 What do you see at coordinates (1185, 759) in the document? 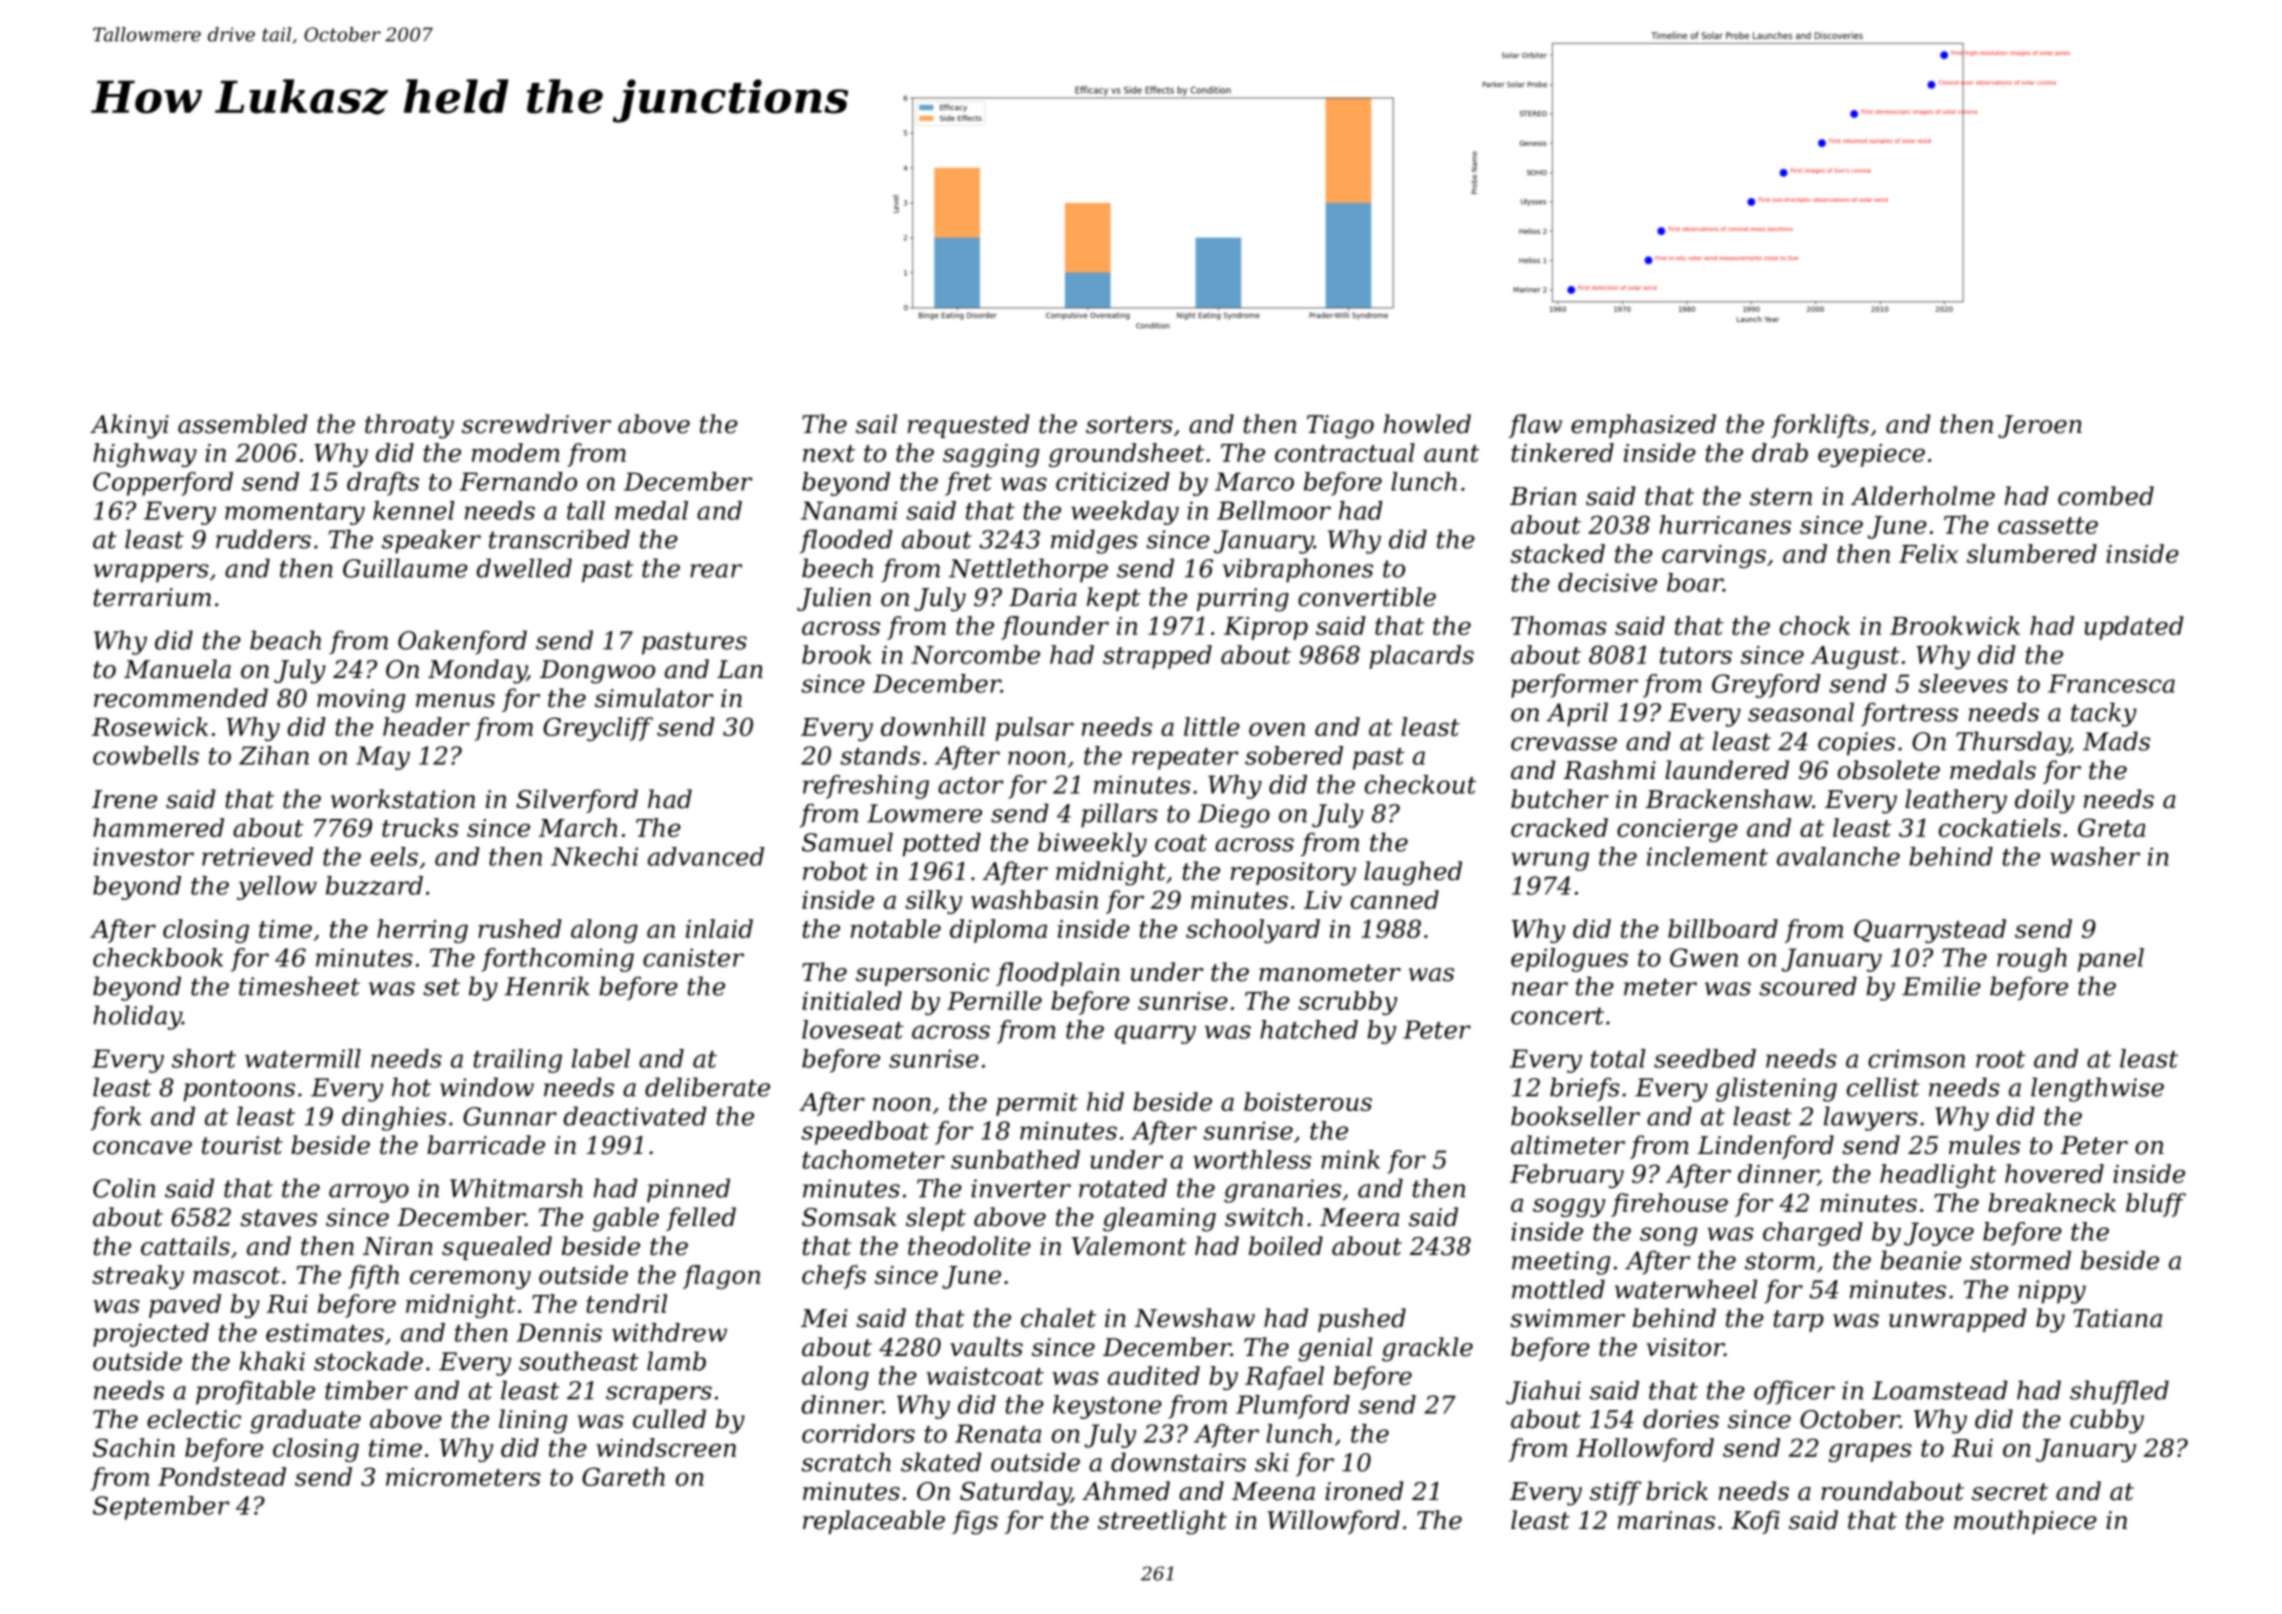
I see `repeater` at bounding box center [1185, 759].
